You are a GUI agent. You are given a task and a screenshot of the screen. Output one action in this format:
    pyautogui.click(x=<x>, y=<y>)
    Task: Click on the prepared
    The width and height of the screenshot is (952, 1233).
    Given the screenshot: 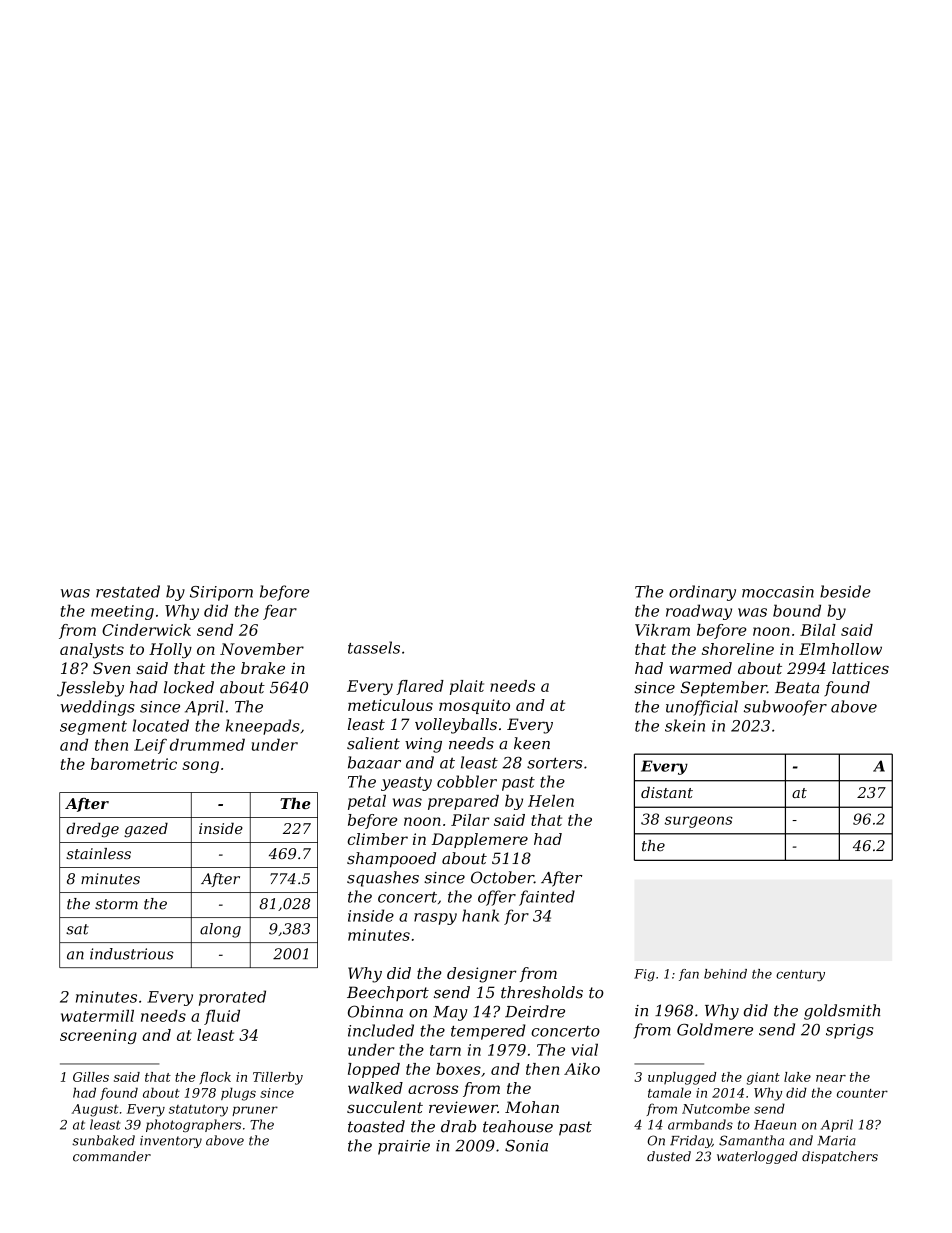 What is the action you would take?
    pyautogui.click(x=463, y=802)
